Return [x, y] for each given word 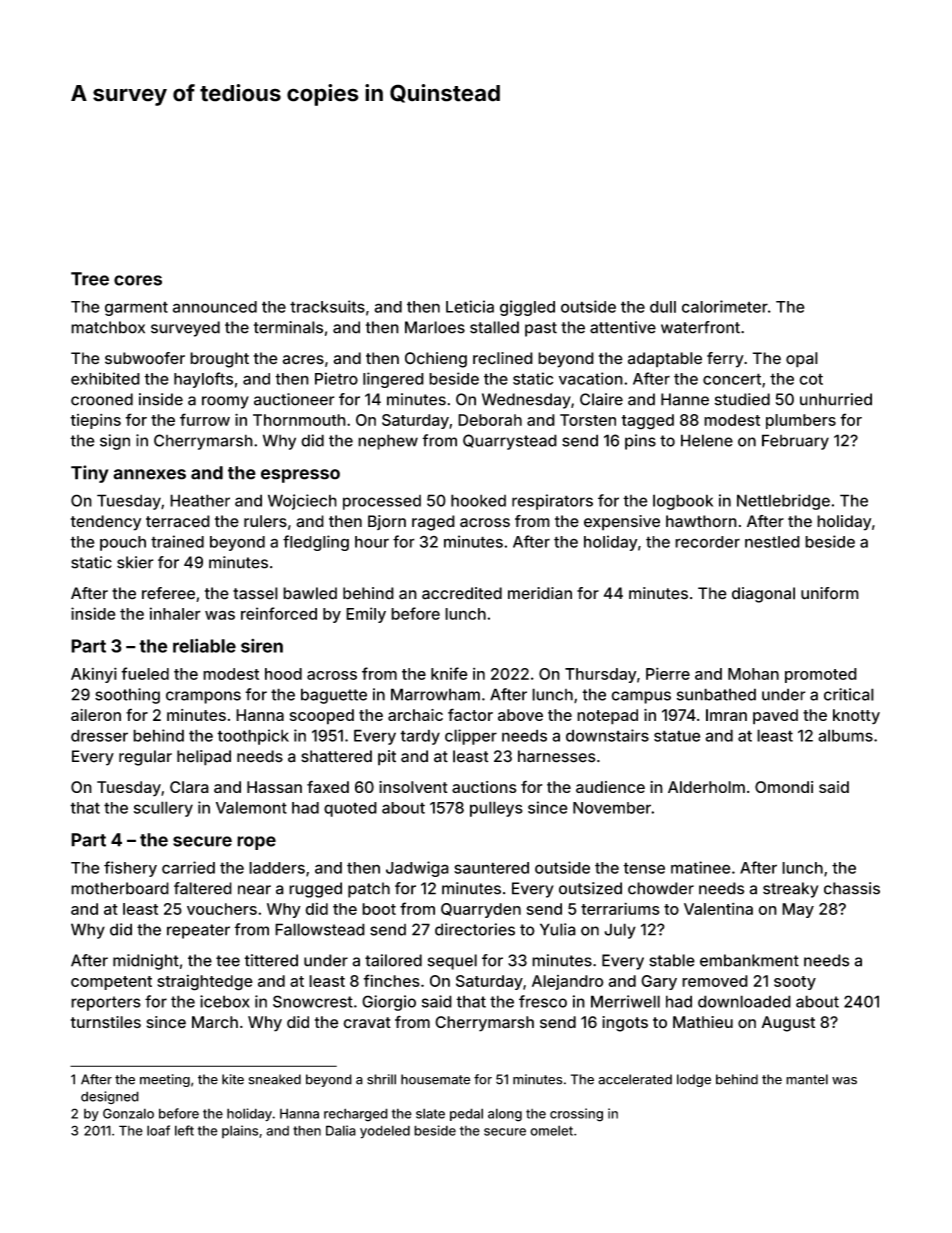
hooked [478, 500]
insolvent [413, 787]
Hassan [274, 787]
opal [802, 360]
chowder [661, 888]
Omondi [784, 787]
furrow [205, 419]
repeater [198, 931]
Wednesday [526, 401]
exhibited [105, 378]
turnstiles [106, 1022]
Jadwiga [417, 869]
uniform [830, 593]
